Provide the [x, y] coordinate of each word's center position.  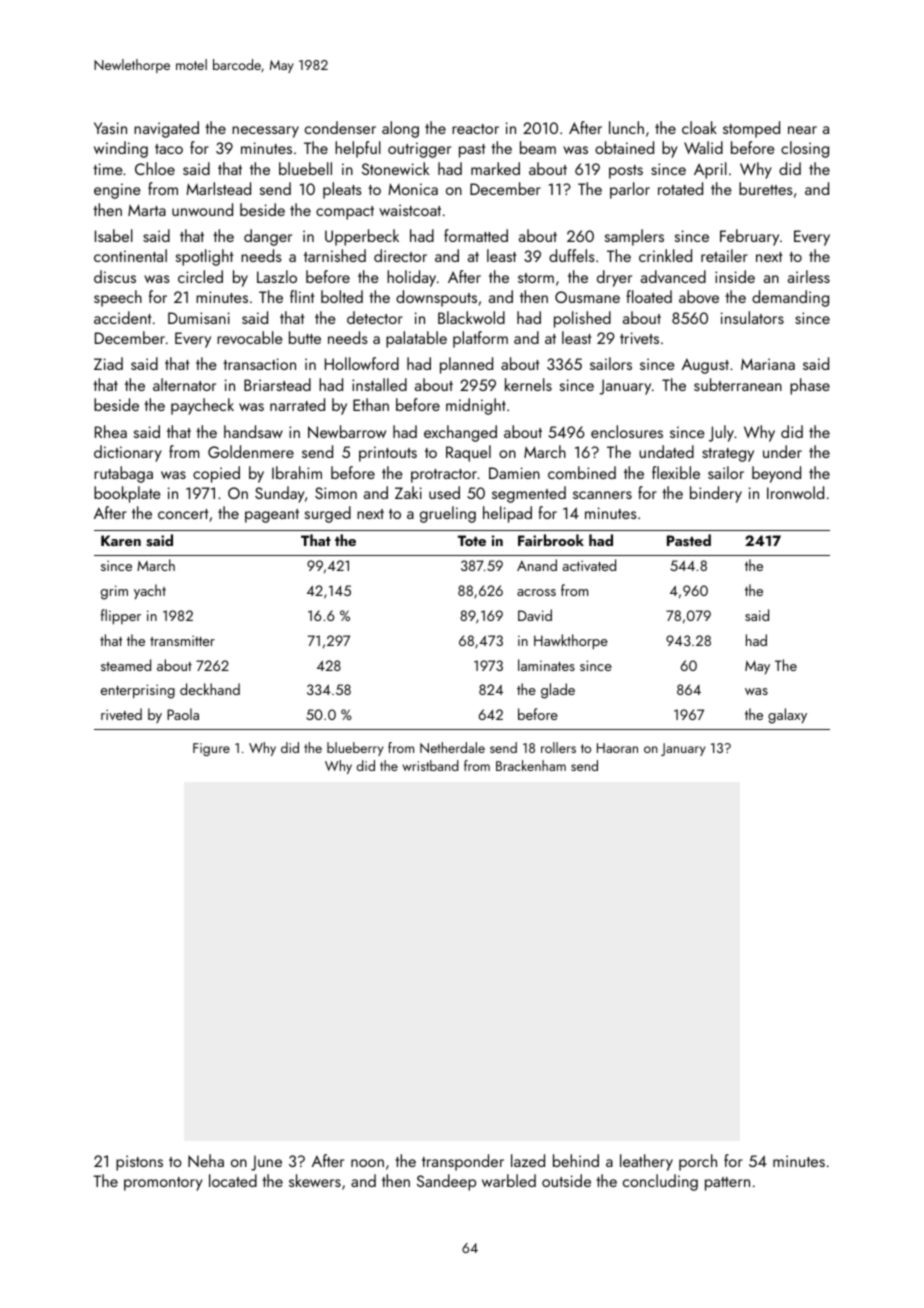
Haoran [617, 748]
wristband [430, 765]
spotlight [204, 257]
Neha [206, 1160]
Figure [211, 749]
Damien [514, 473]
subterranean [738, 384]
